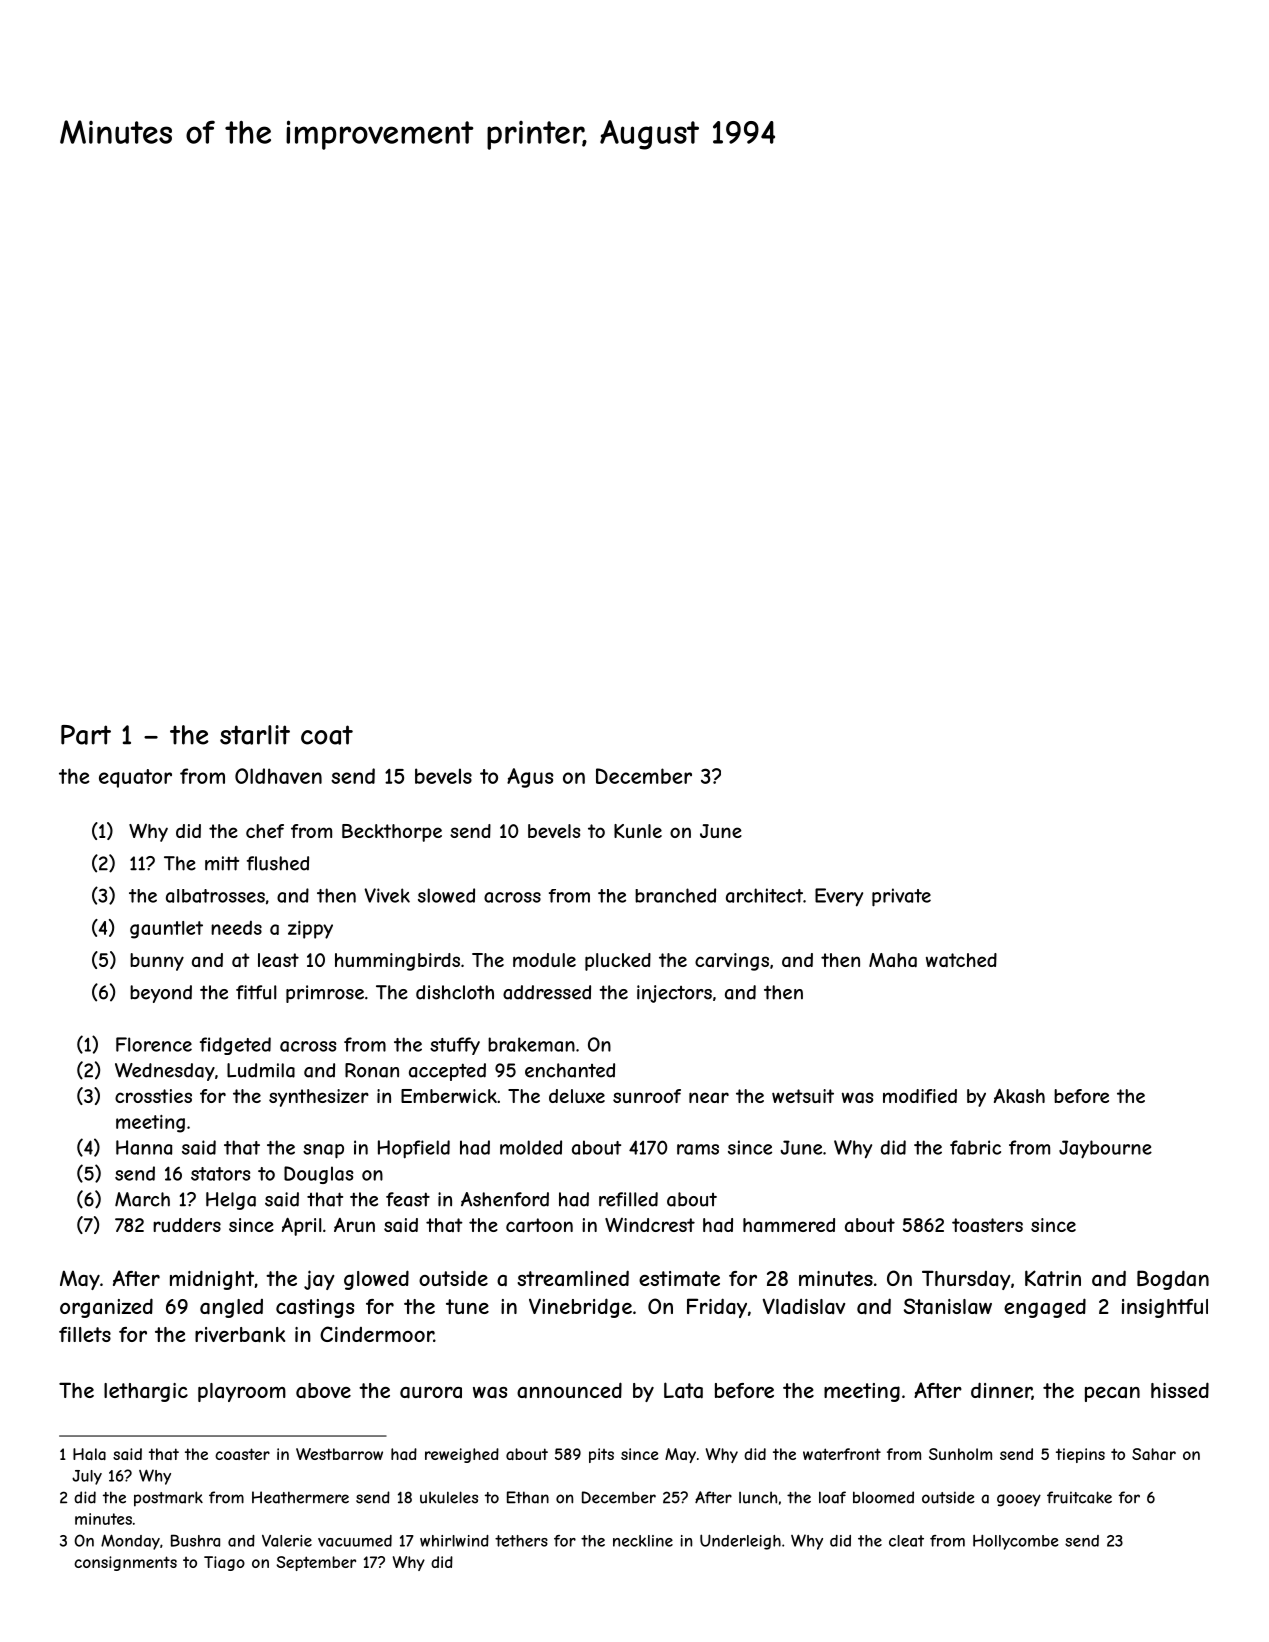 This image has height=1642, width=1269. I want to click on bunny, so click(157, 962).
